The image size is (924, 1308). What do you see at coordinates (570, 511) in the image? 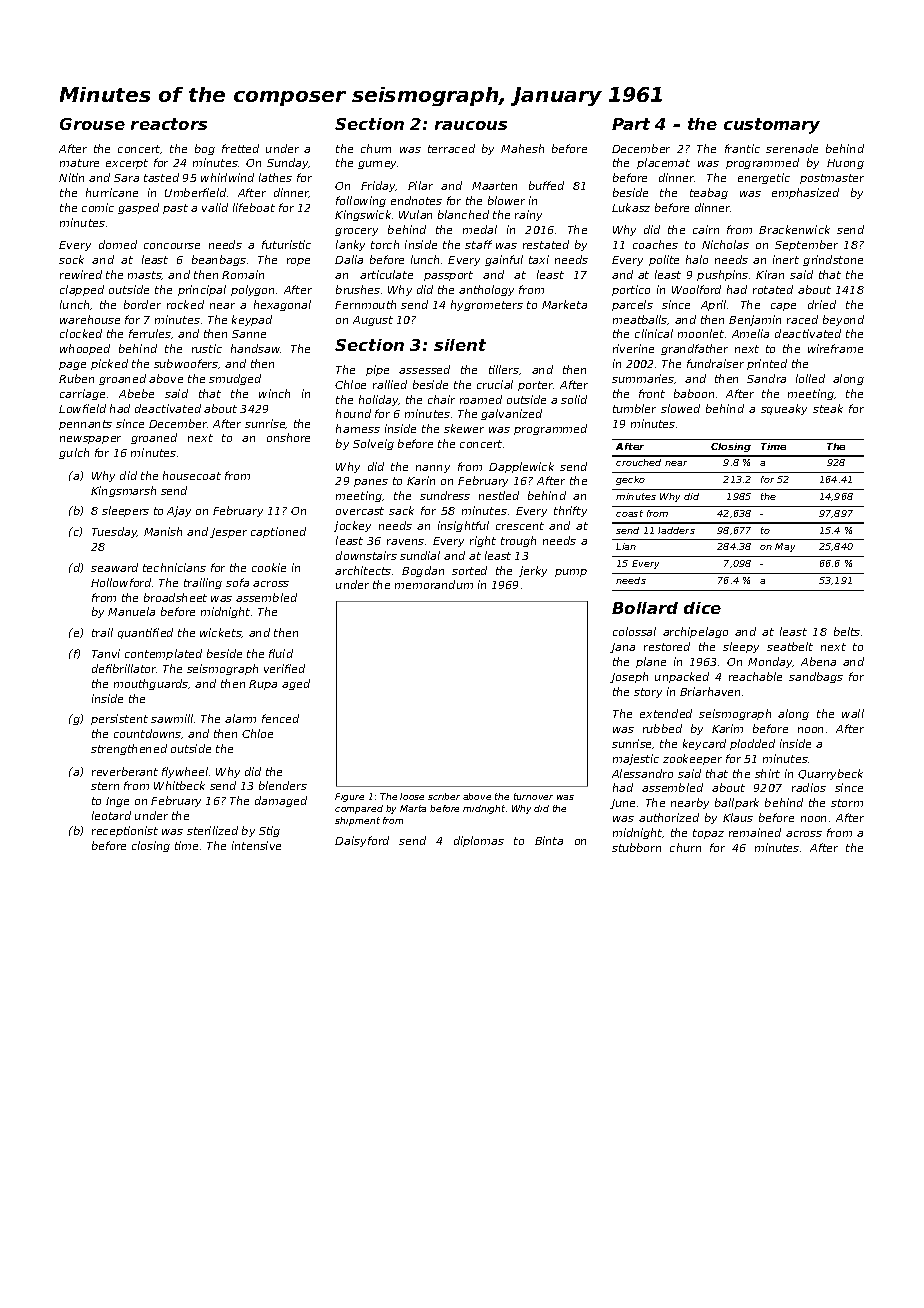
I see `thrifty` at bounding box center [570, 511].
